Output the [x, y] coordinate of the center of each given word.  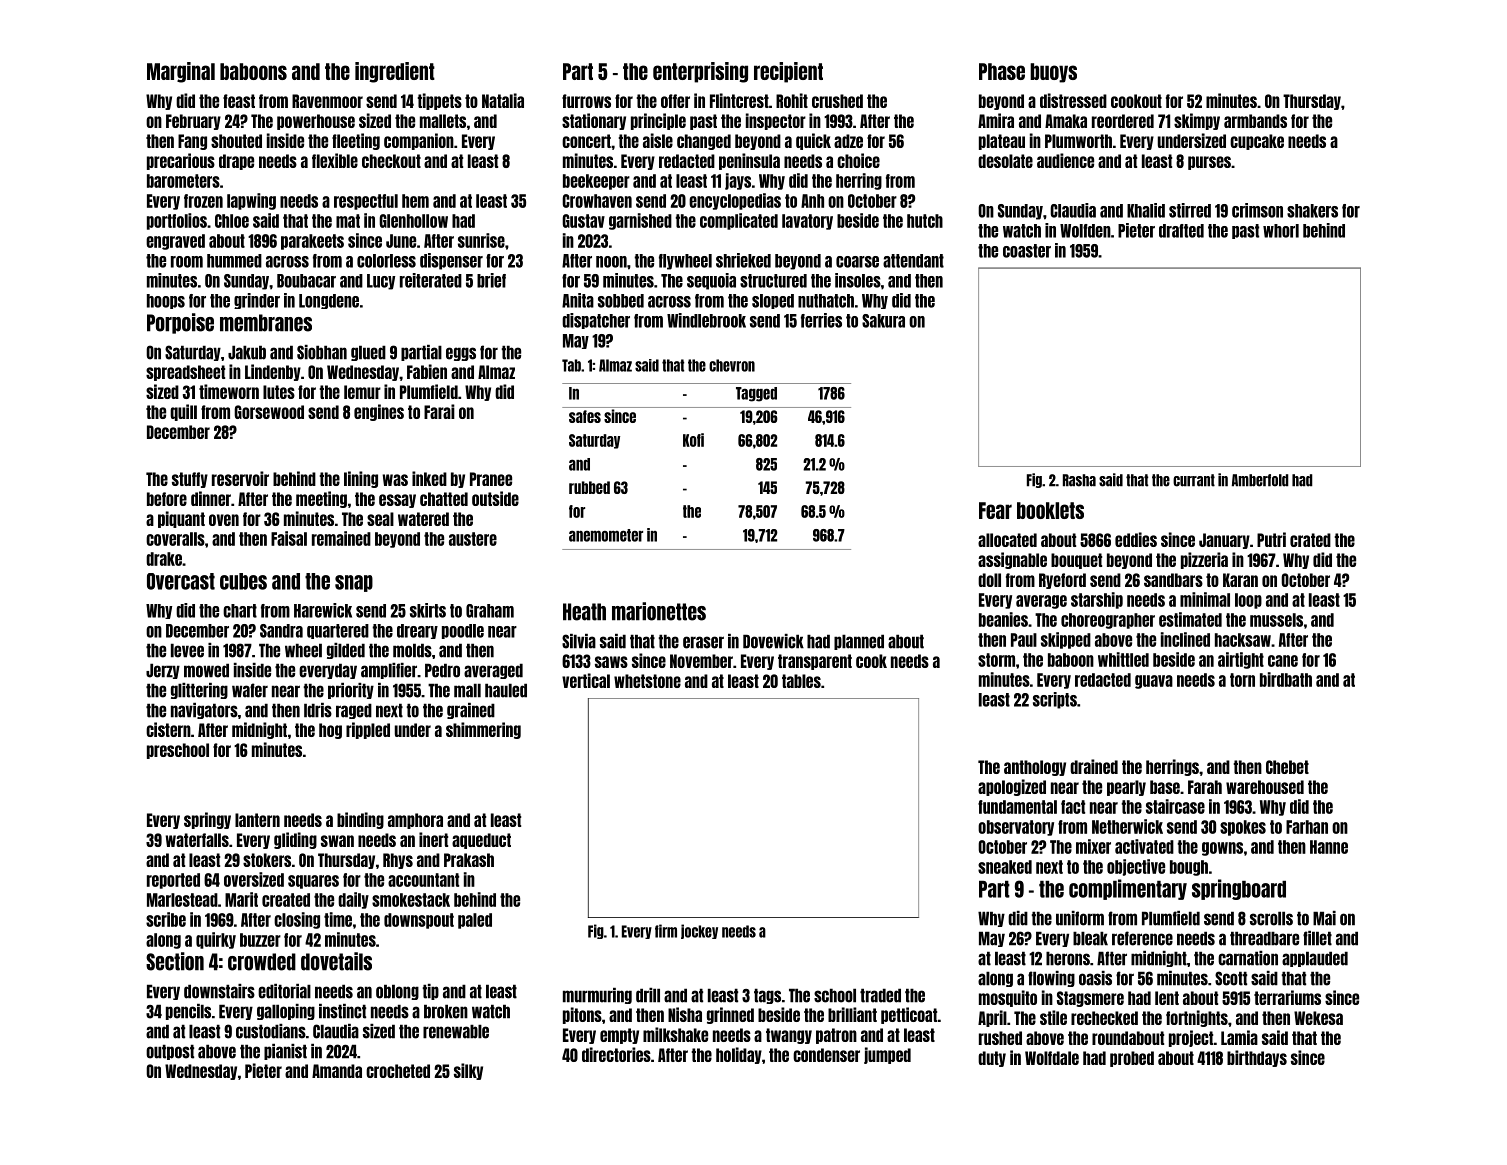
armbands [1255, 121]
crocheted [398, 1071]
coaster [1027, 251]
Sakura [883, 321]
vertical [586, 680]
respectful [366, 202]
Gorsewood [269, 412]
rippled [368, 730]
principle [658, 121]
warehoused [1265, 787]
